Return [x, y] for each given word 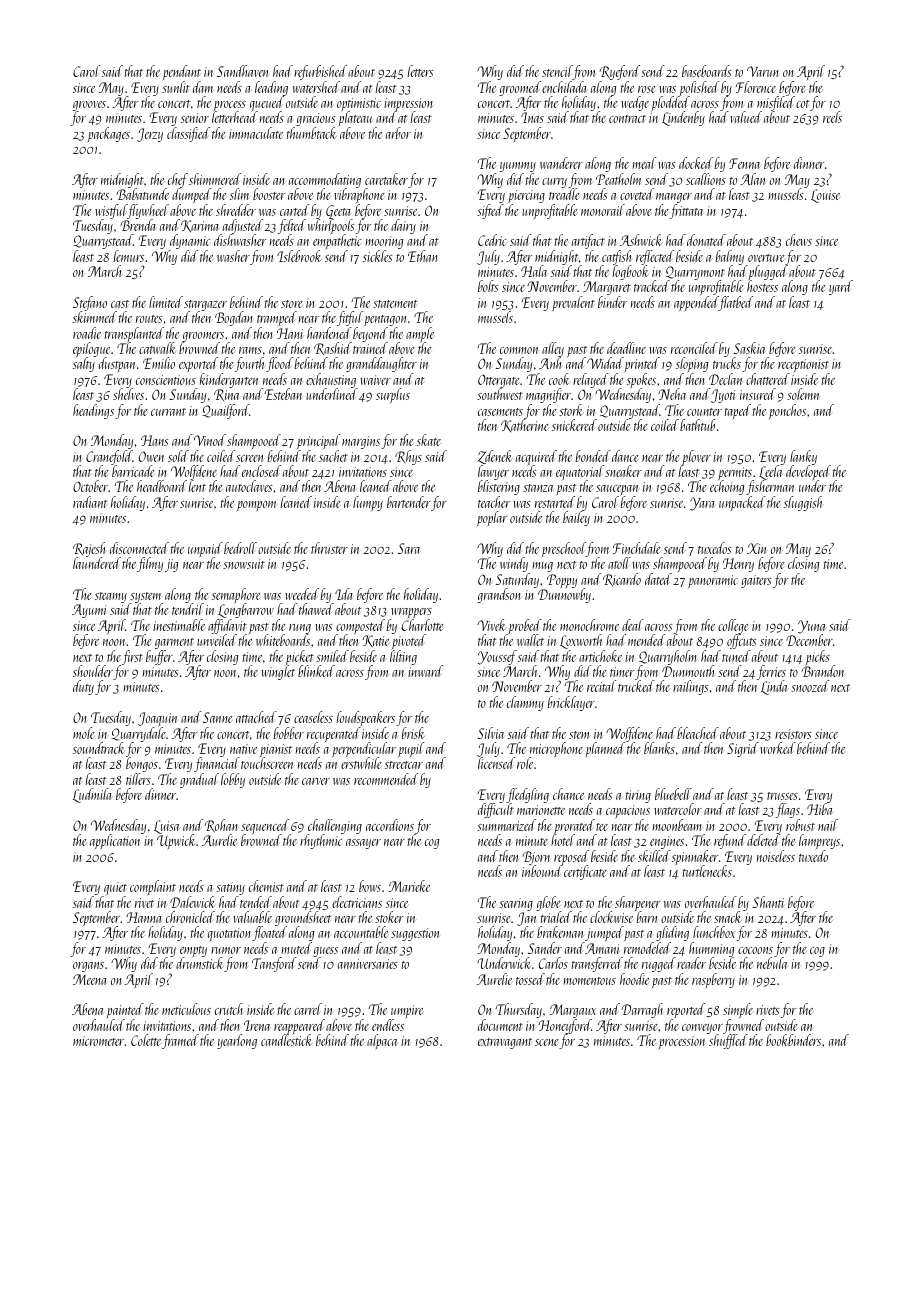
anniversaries [368, 964]
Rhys [408, 457]
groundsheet [303, 919]
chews [799, 240]
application [115, 842]
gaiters [756, 581]
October [90, 486]
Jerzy [150, 135]
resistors [793, 734]
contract [627, 119]
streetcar [404, 765]
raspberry [713, 980]
